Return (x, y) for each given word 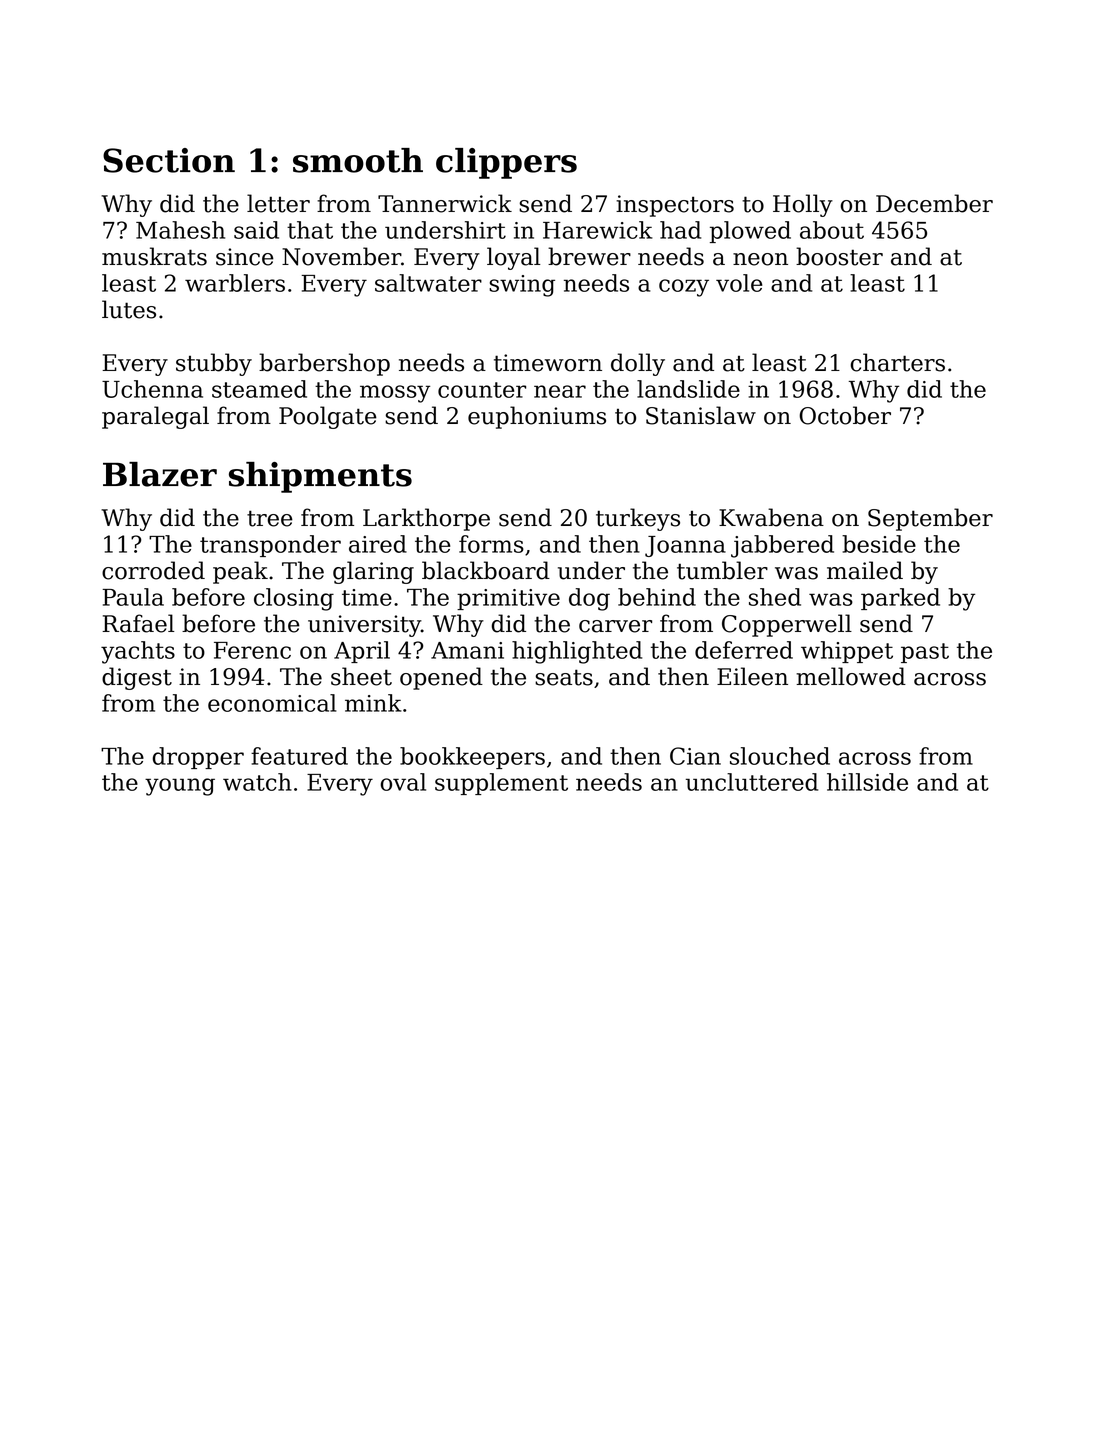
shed (775, 597)
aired (378, 544)
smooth (358, 160)
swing (522, 286)
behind (657, 597)
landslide (688, 389)
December (934, 203)
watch (257, 782)
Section (169, 160)
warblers (235, 283)
